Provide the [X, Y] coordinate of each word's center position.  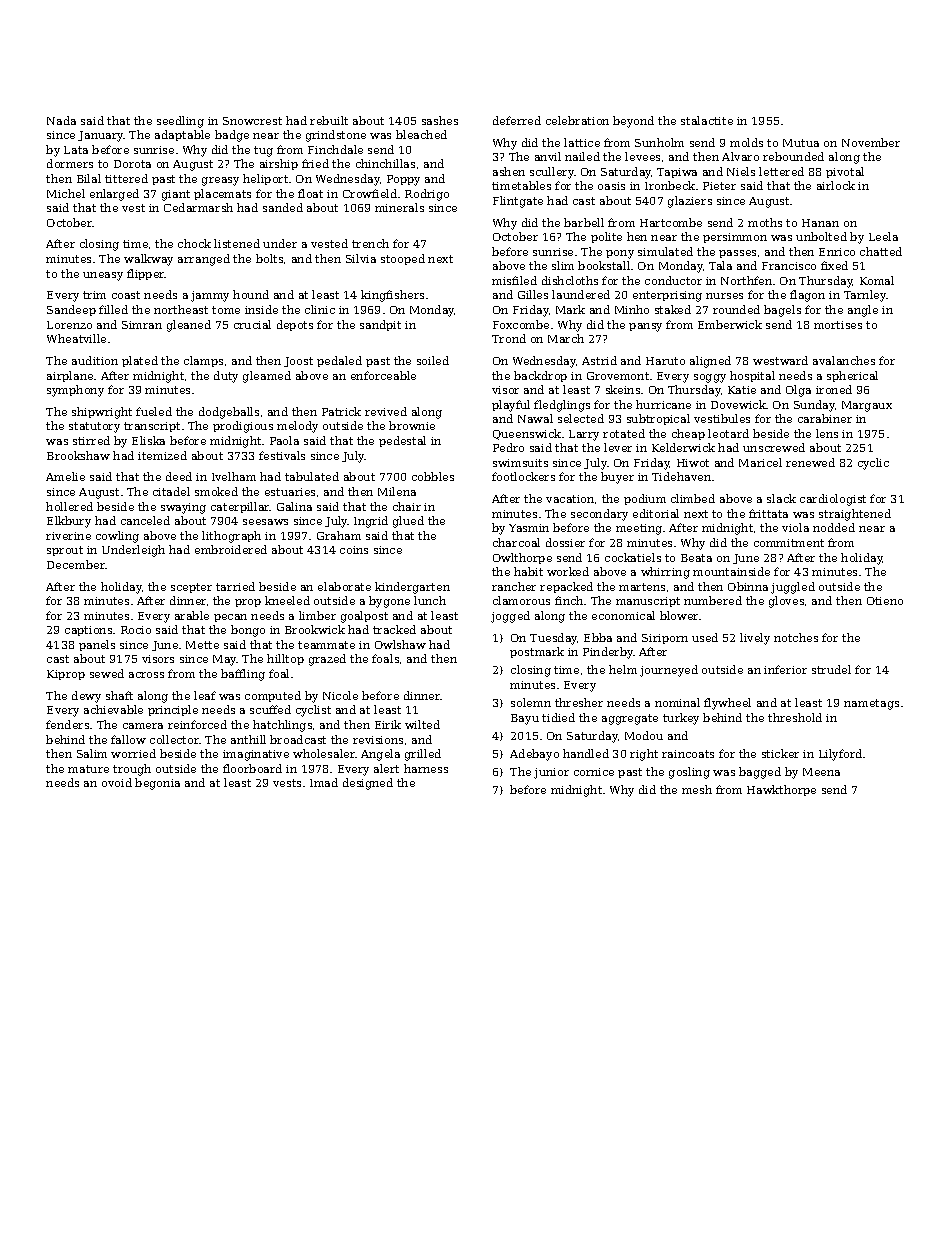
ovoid [117, 782]
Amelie [65, 476]
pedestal [402, 441]
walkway [148, 260]
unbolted [821, 236]
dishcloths [570, 280]
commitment [789, 543]
